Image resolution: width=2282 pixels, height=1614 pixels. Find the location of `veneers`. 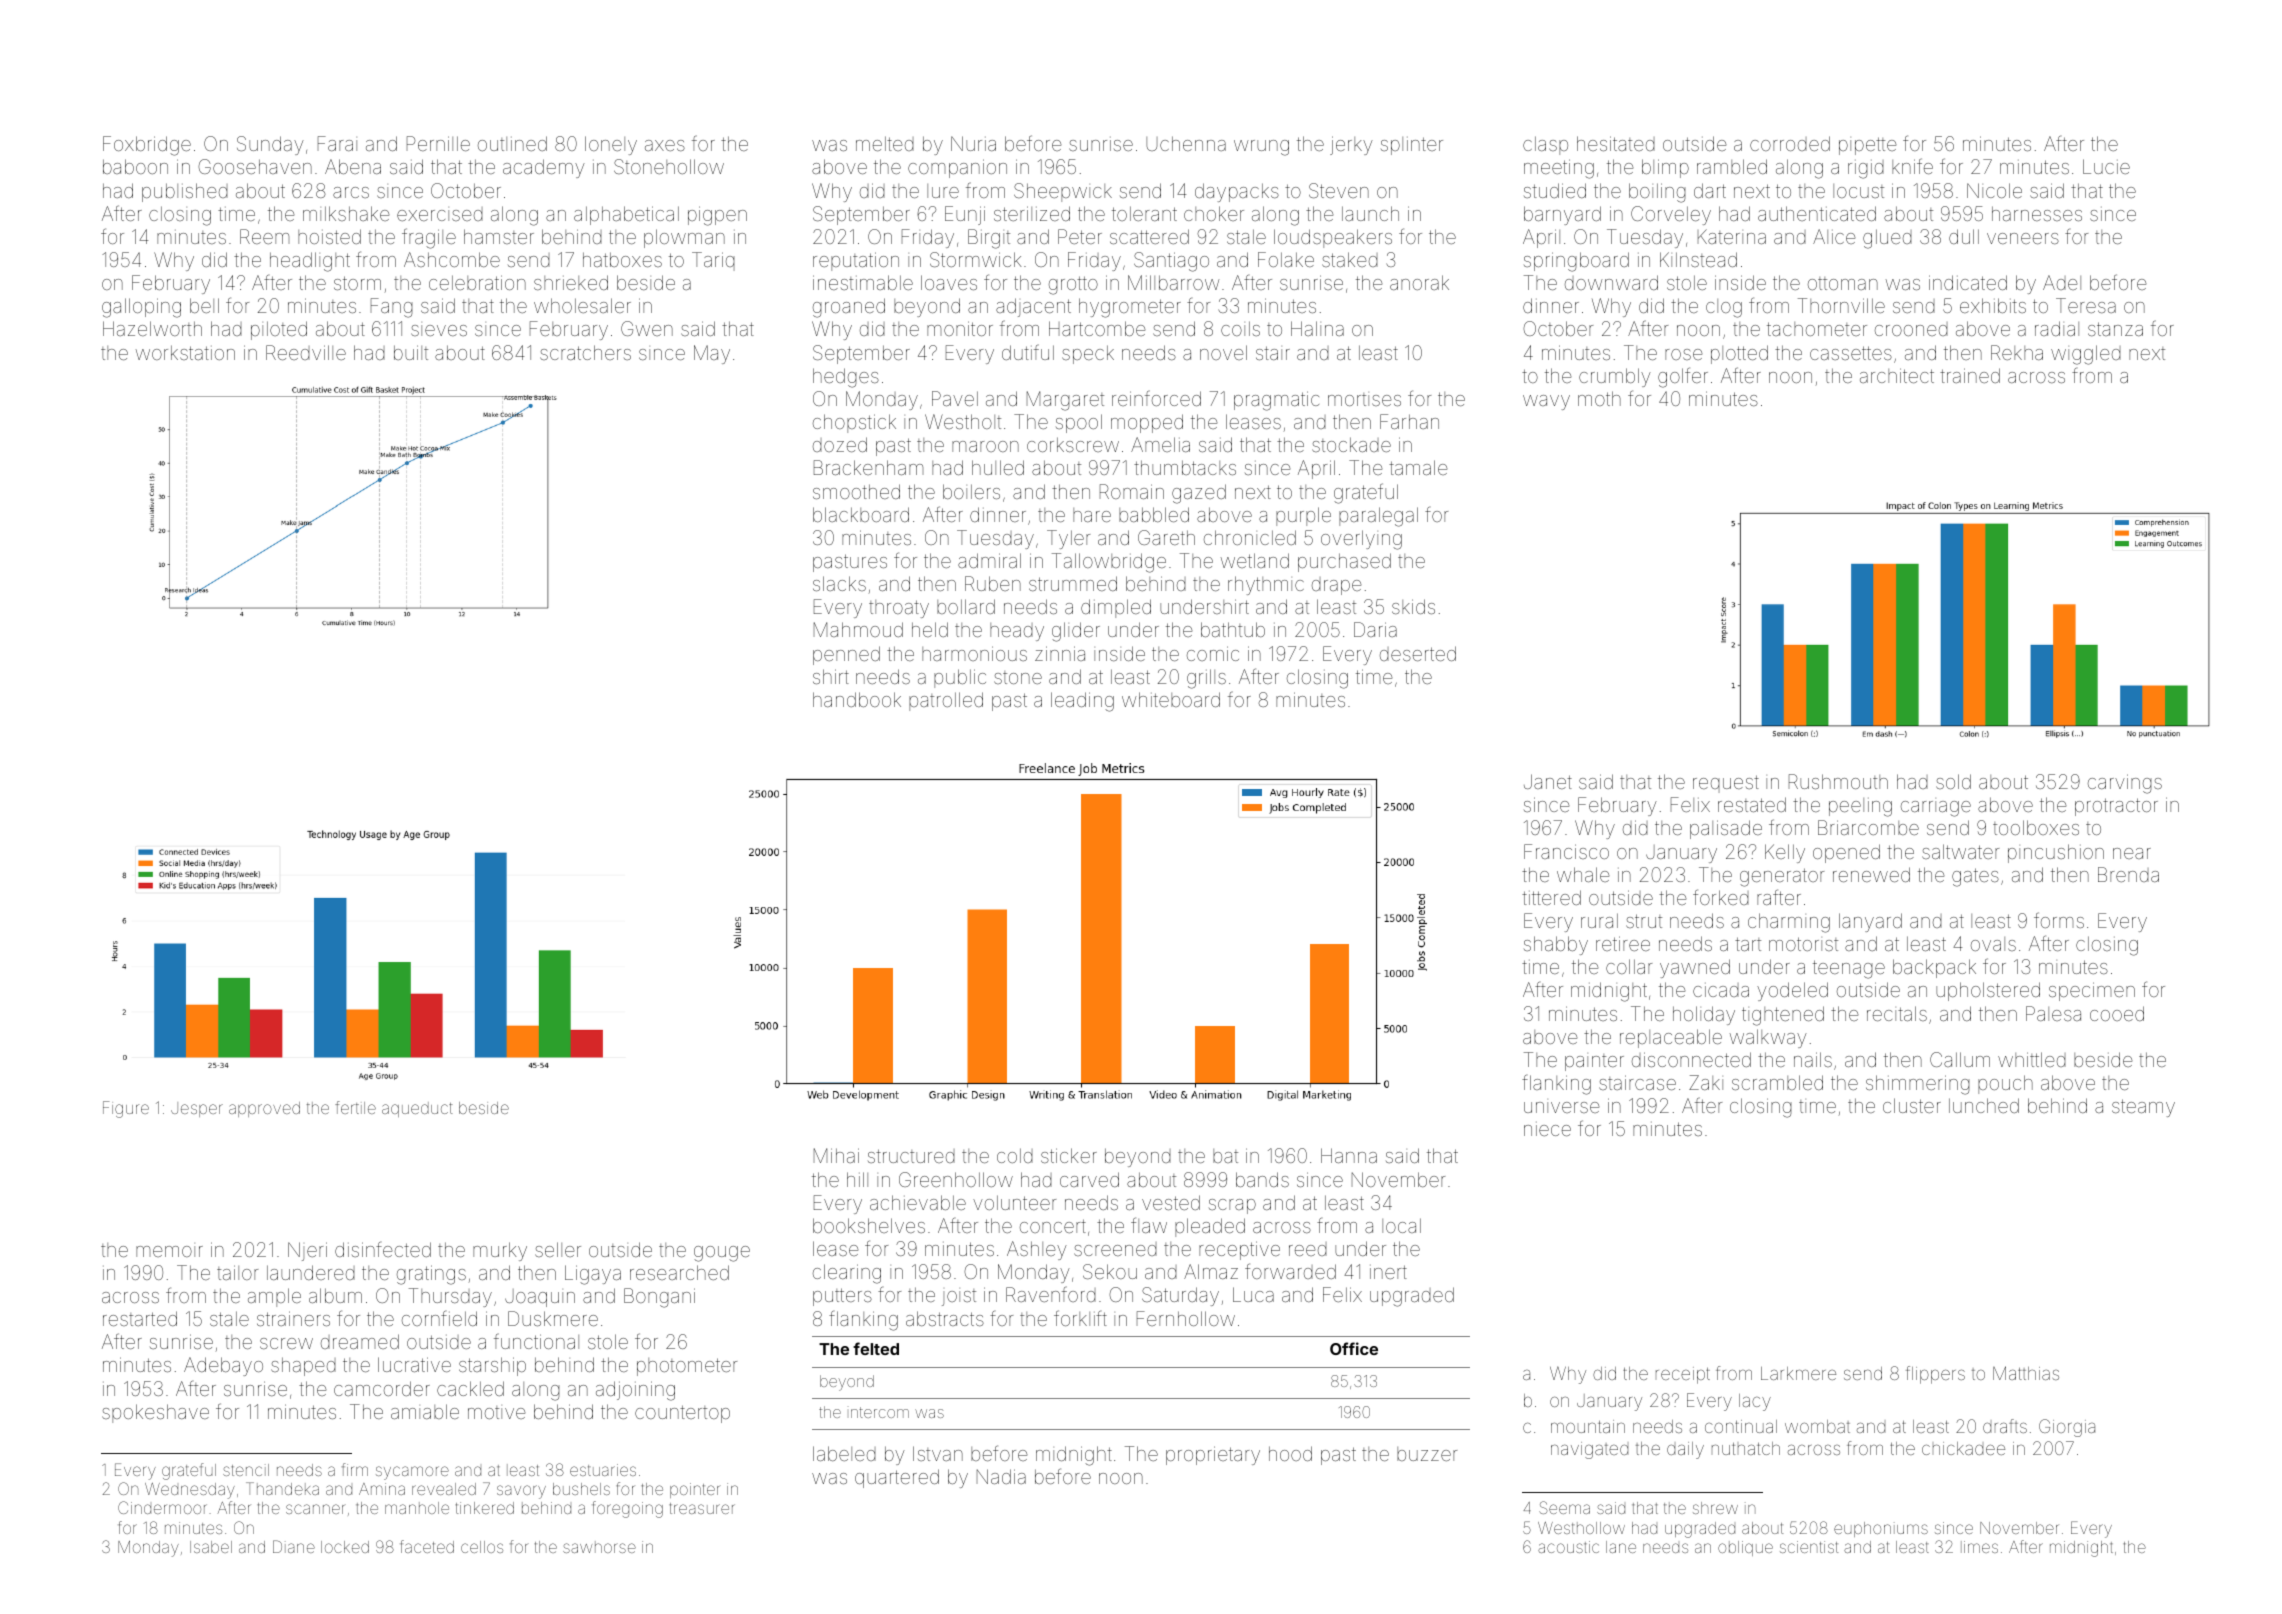

veneers is located at coordinates (2023, 238).
